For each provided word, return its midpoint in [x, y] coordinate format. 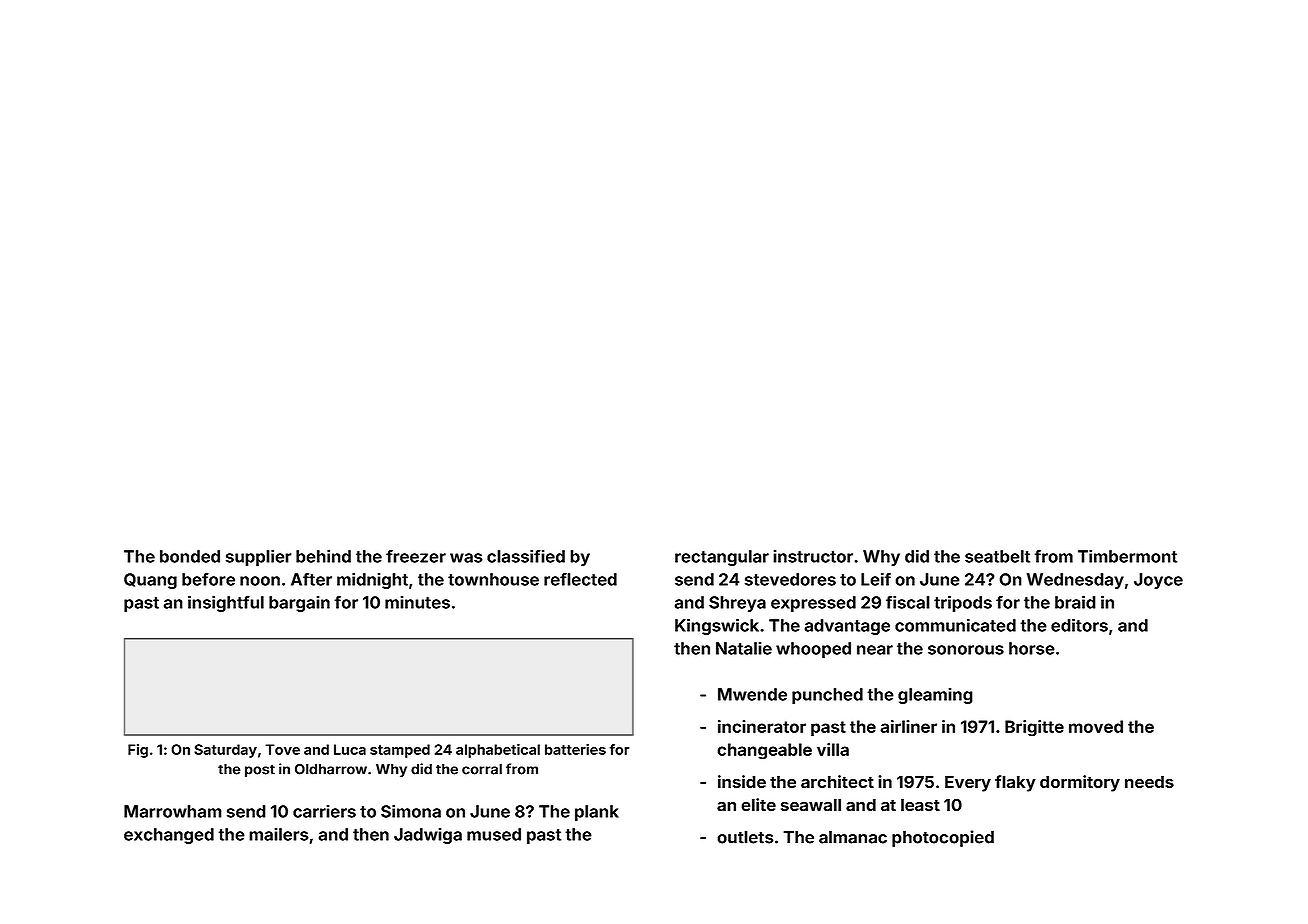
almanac [853, 837]
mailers [279, 834]
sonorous [966, 650]
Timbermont [1127, 556]
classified [526, 556]
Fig [138, 751]
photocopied [943, 838]
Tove [282, 749]
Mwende [752, 694]
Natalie [744, 648]
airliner [908, 726]
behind [323, 556]
